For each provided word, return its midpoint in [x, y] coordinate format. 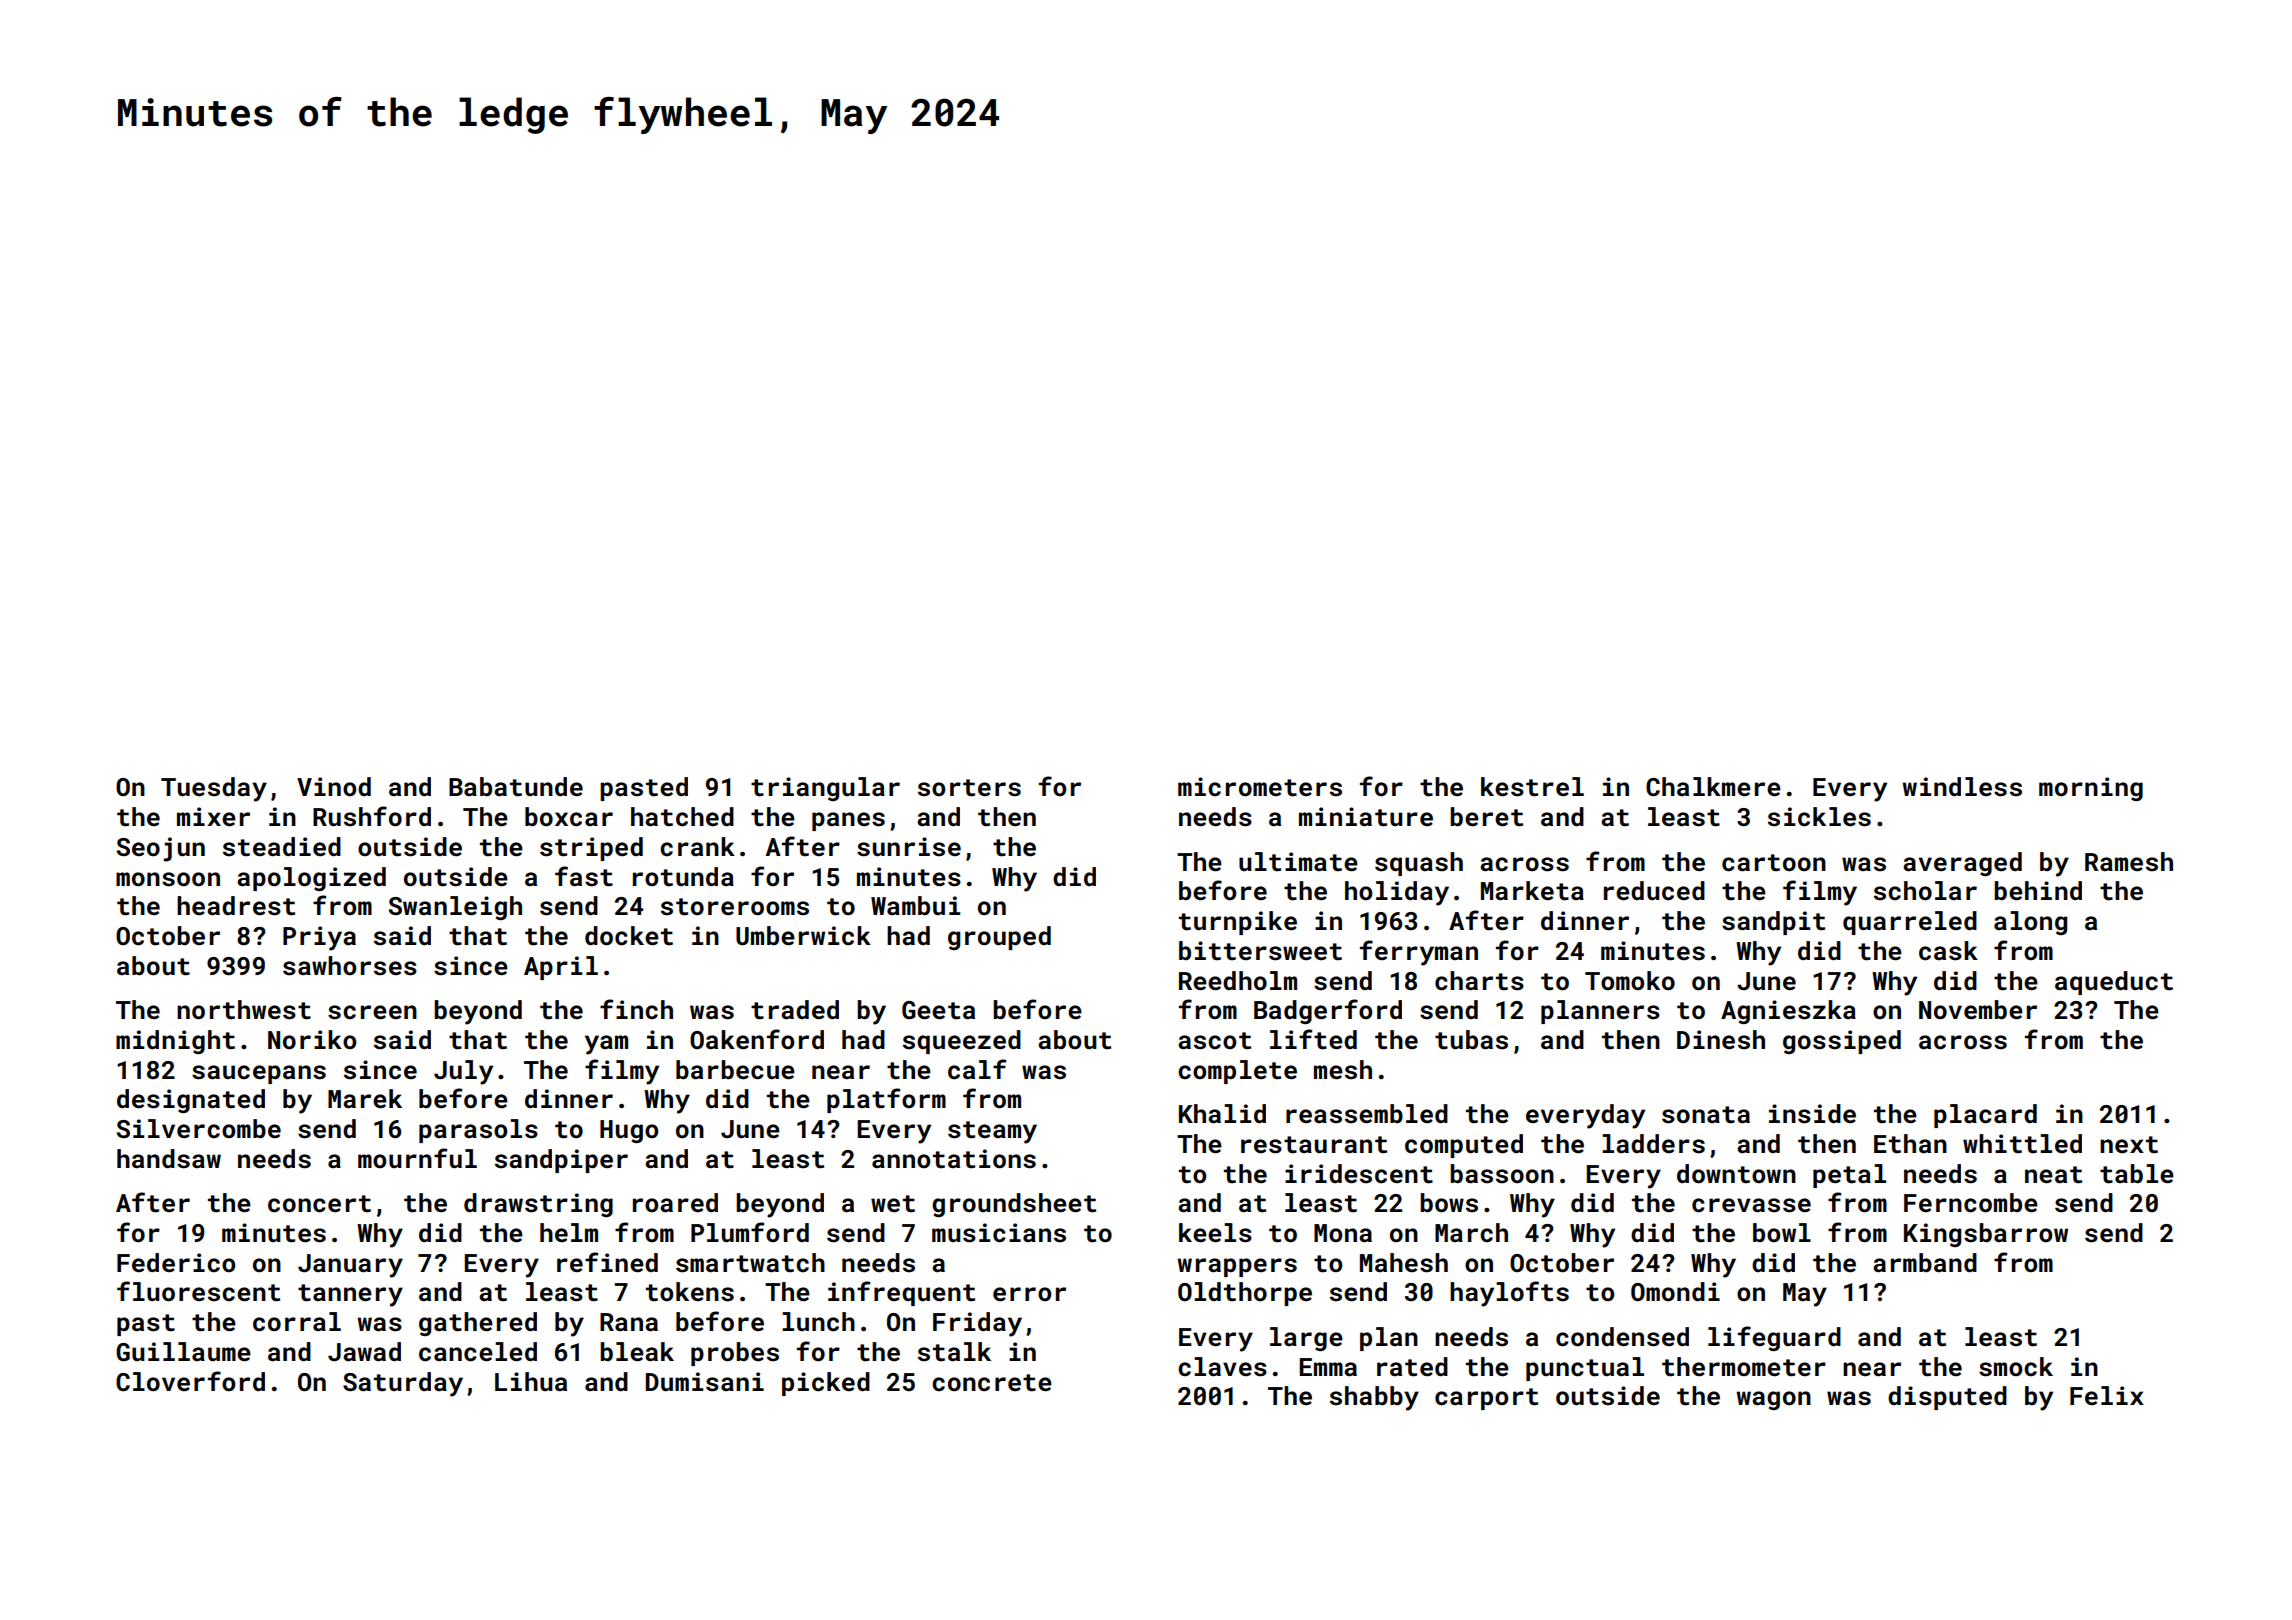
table [2137, 1174]
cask [1948, 951]
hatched [682, 817]
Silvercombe [199, 1129]
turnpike [1238, 923]
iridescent [1359, 1174]
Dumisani [705, 1382]
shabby [1374, 1398]
